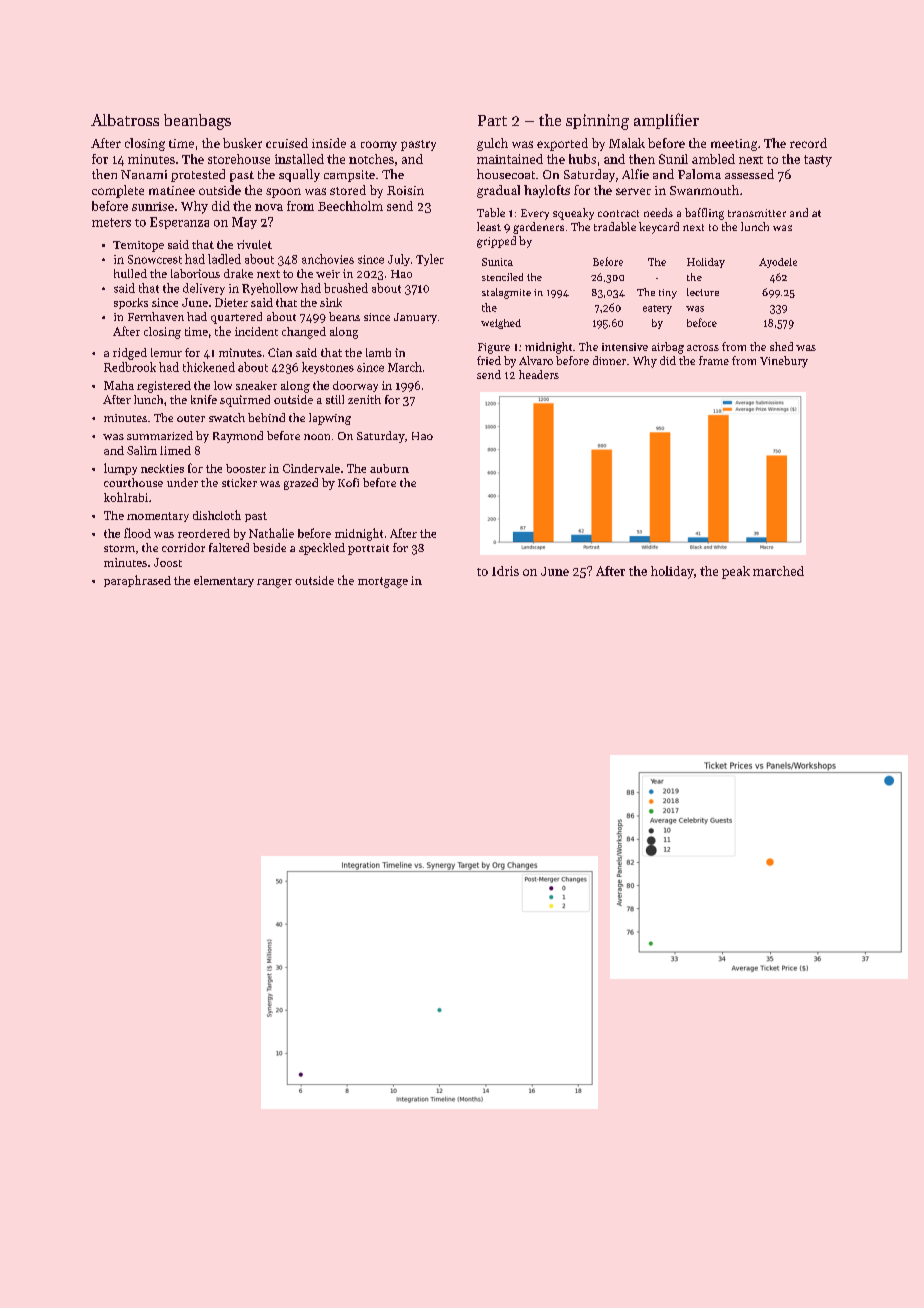 The width and height of the page is (924, 1308). What do you see at coordinates (430, 260) in the page?
I see `Tyler` at bounding box center [430, 260].
